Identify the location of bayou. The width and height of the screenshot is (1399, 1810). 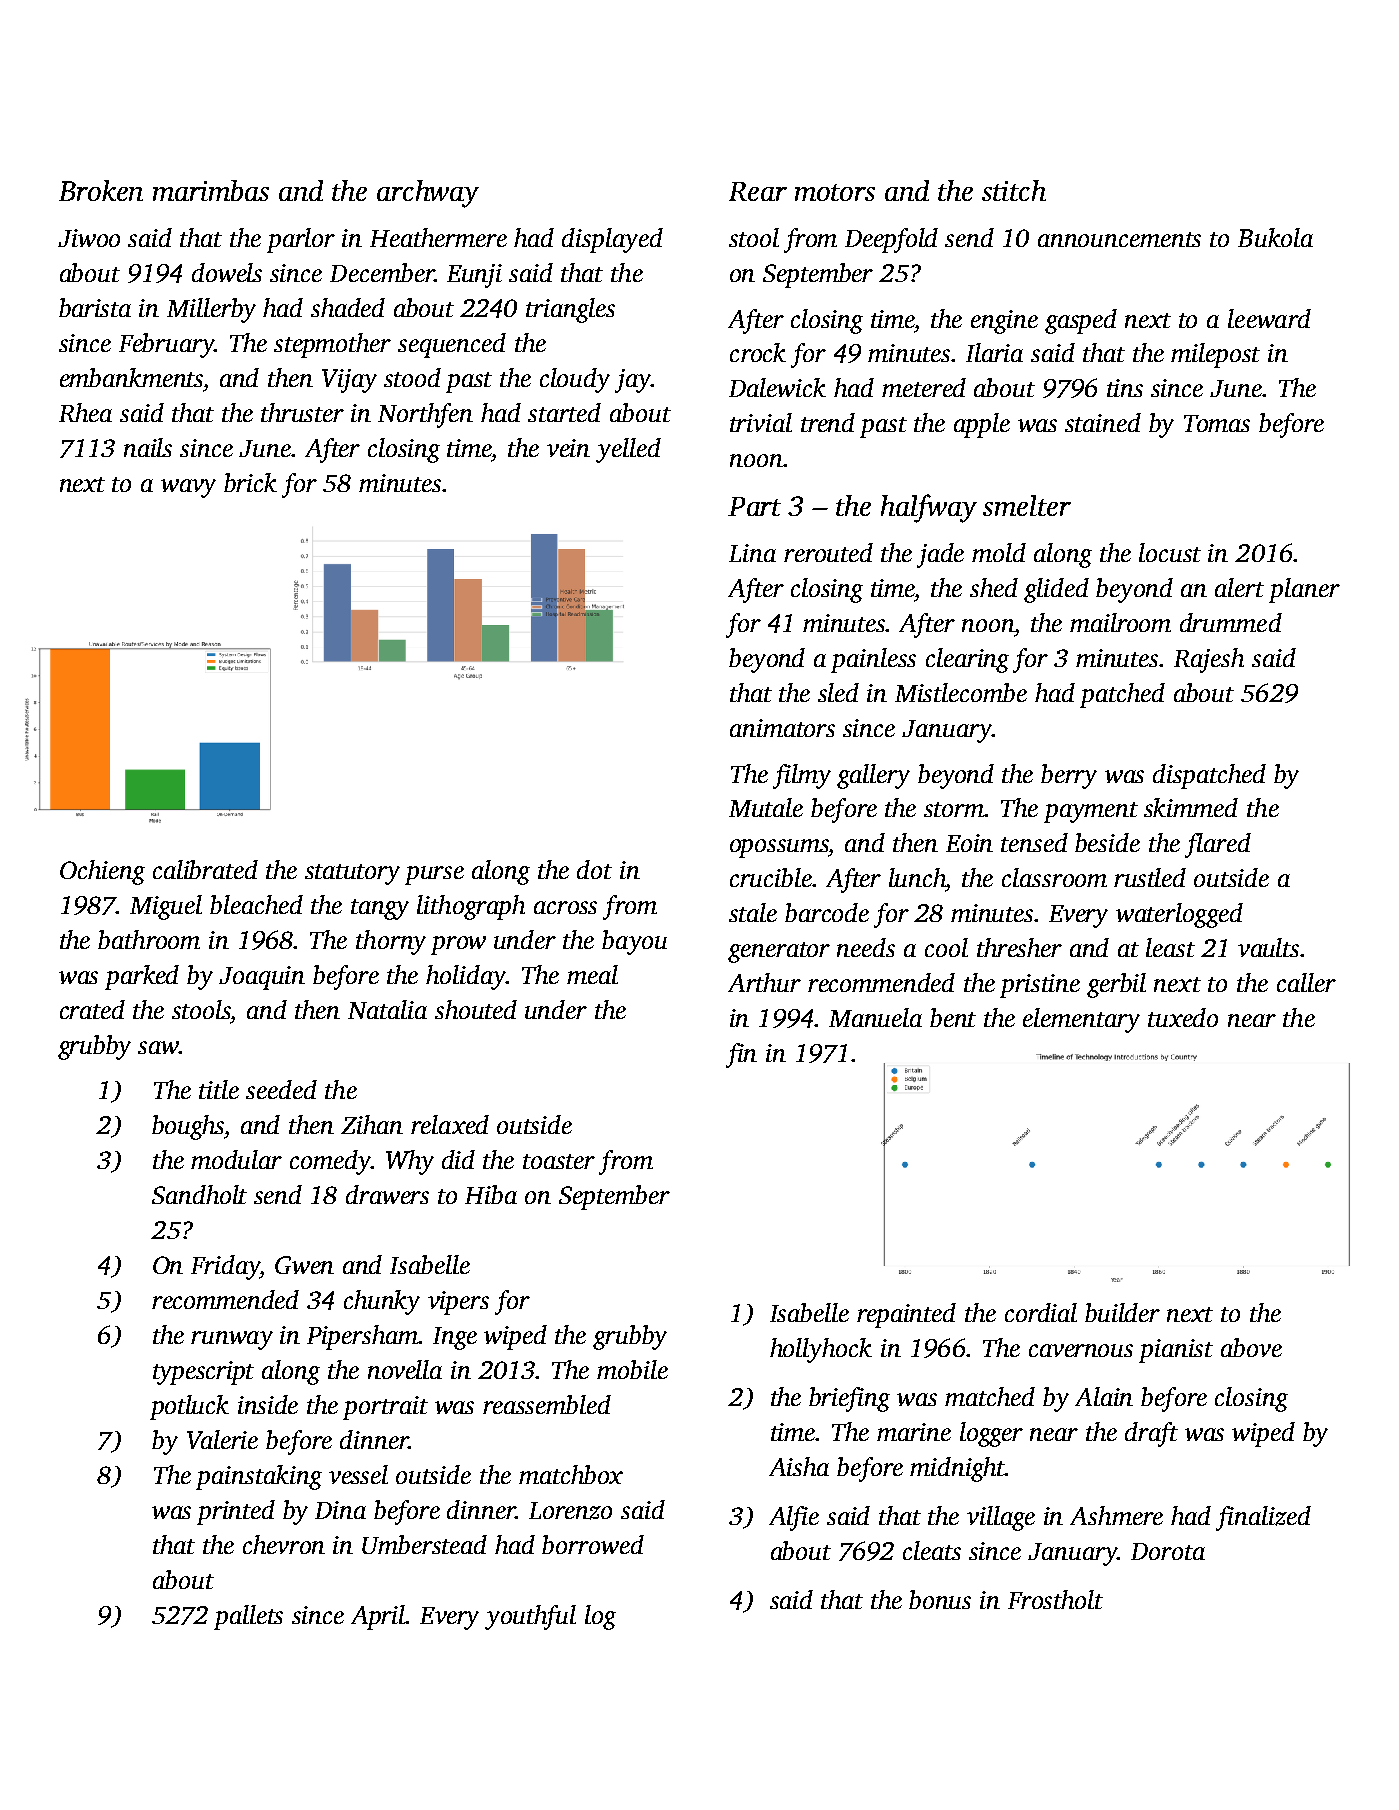
(634, 942).
